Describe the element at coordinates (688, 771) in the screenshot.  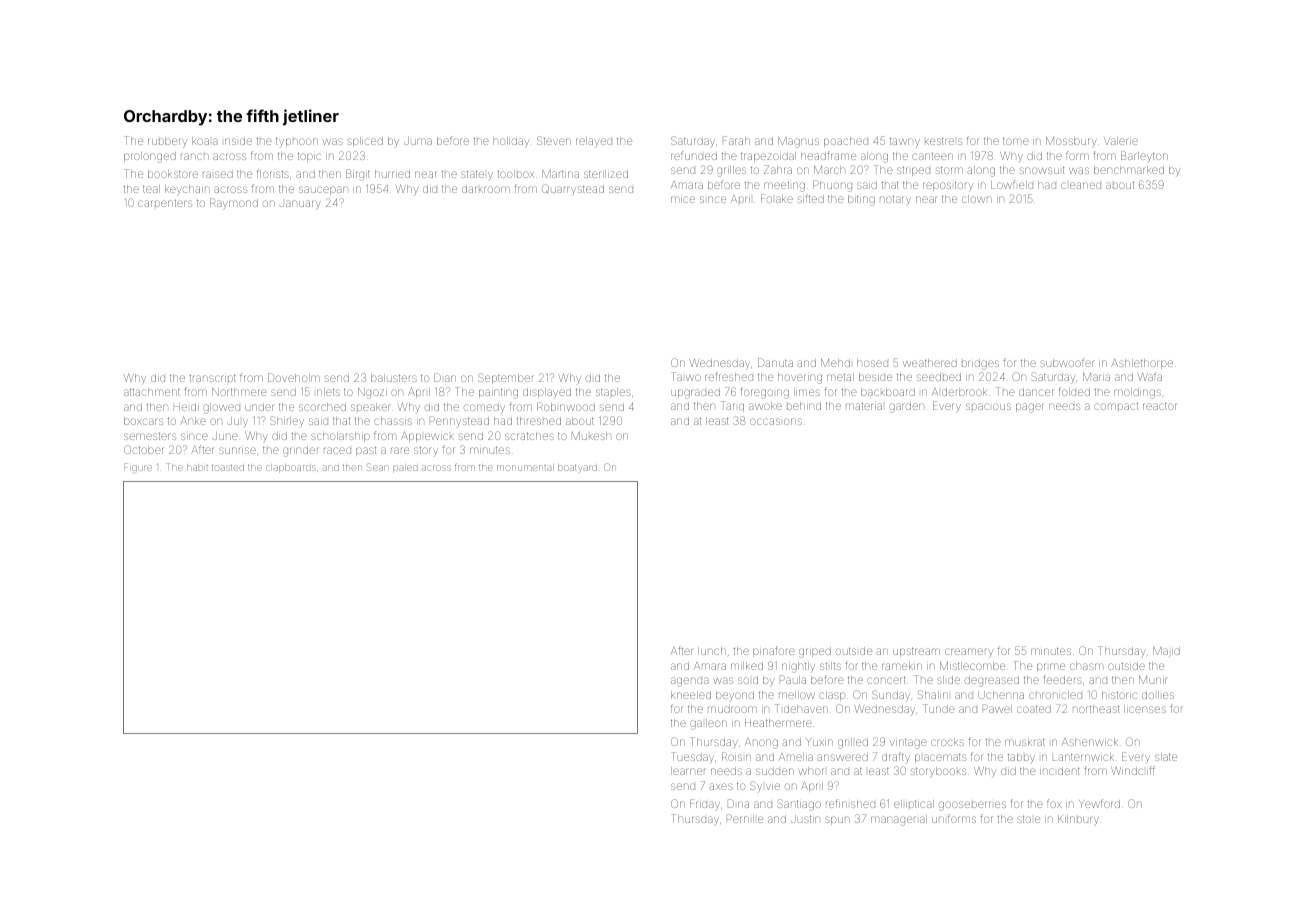
I see `learner` at that location.
